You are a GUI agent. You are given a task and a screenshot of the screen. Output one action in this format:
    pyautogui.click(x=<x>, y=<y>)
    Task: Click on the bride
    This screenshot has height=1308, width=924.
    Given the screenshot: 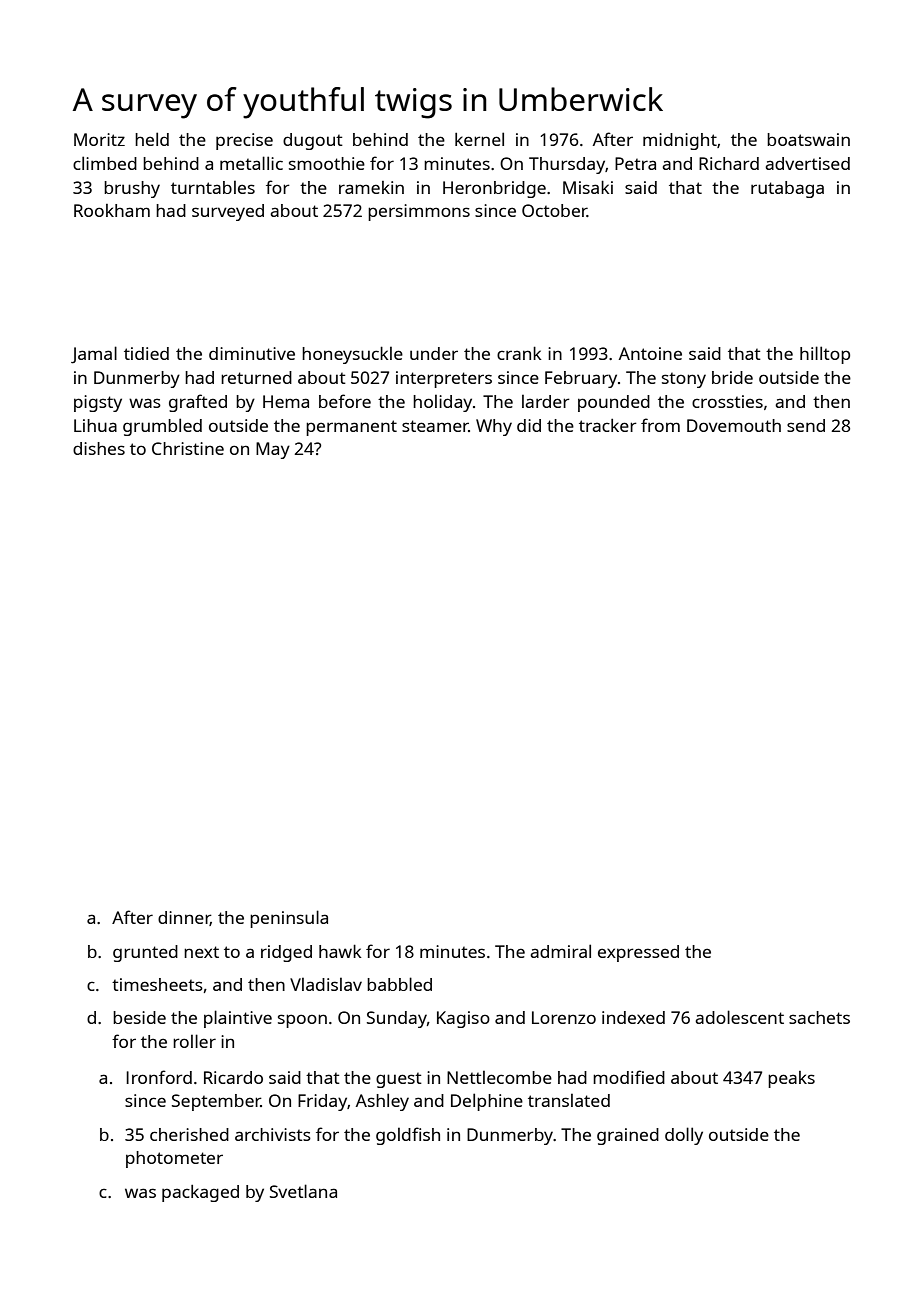 What is the action you would take?
    pyautogui.click(x=732, y=377)
